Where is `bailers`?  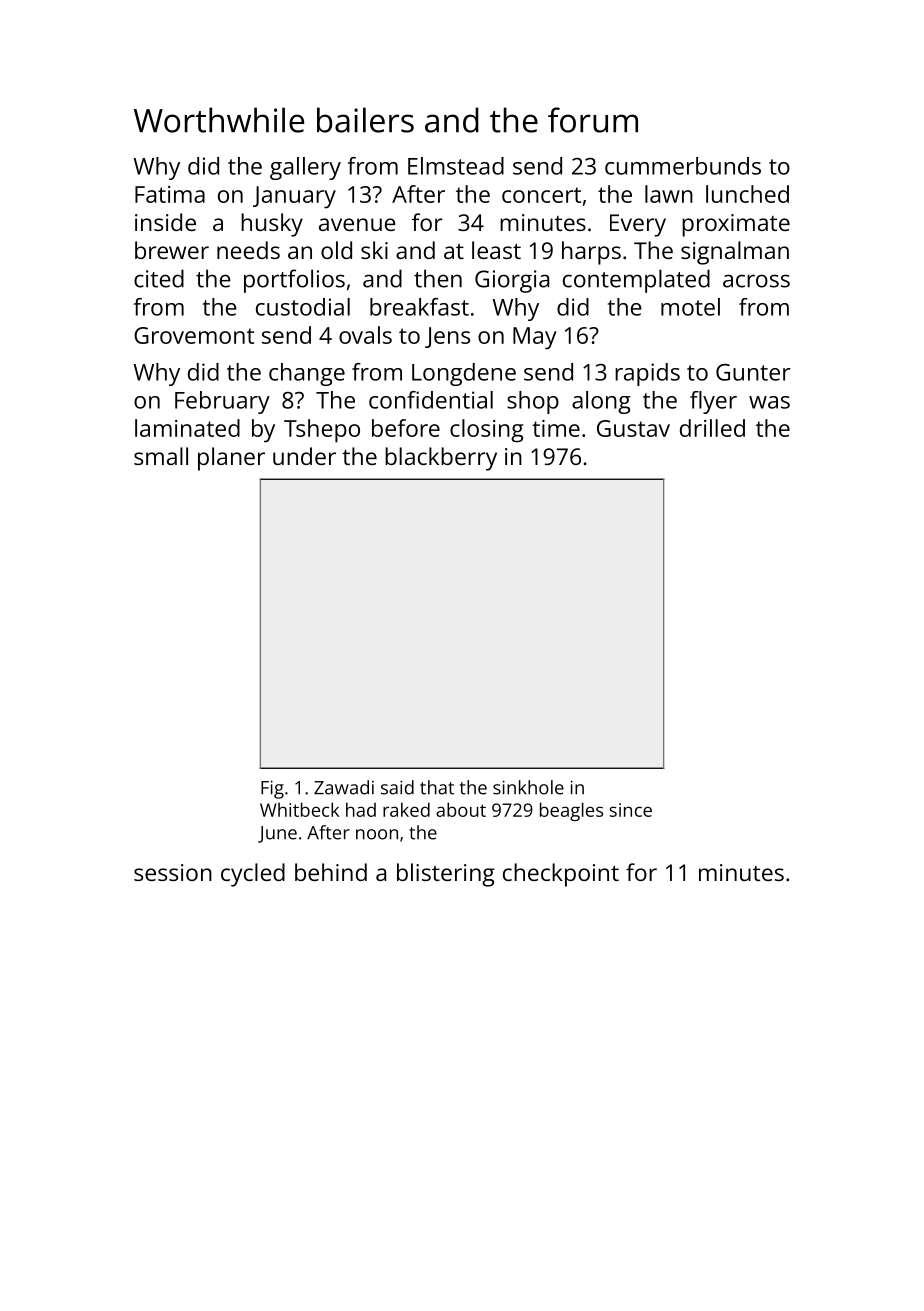
bailers is located at coordinates (365, 120).
